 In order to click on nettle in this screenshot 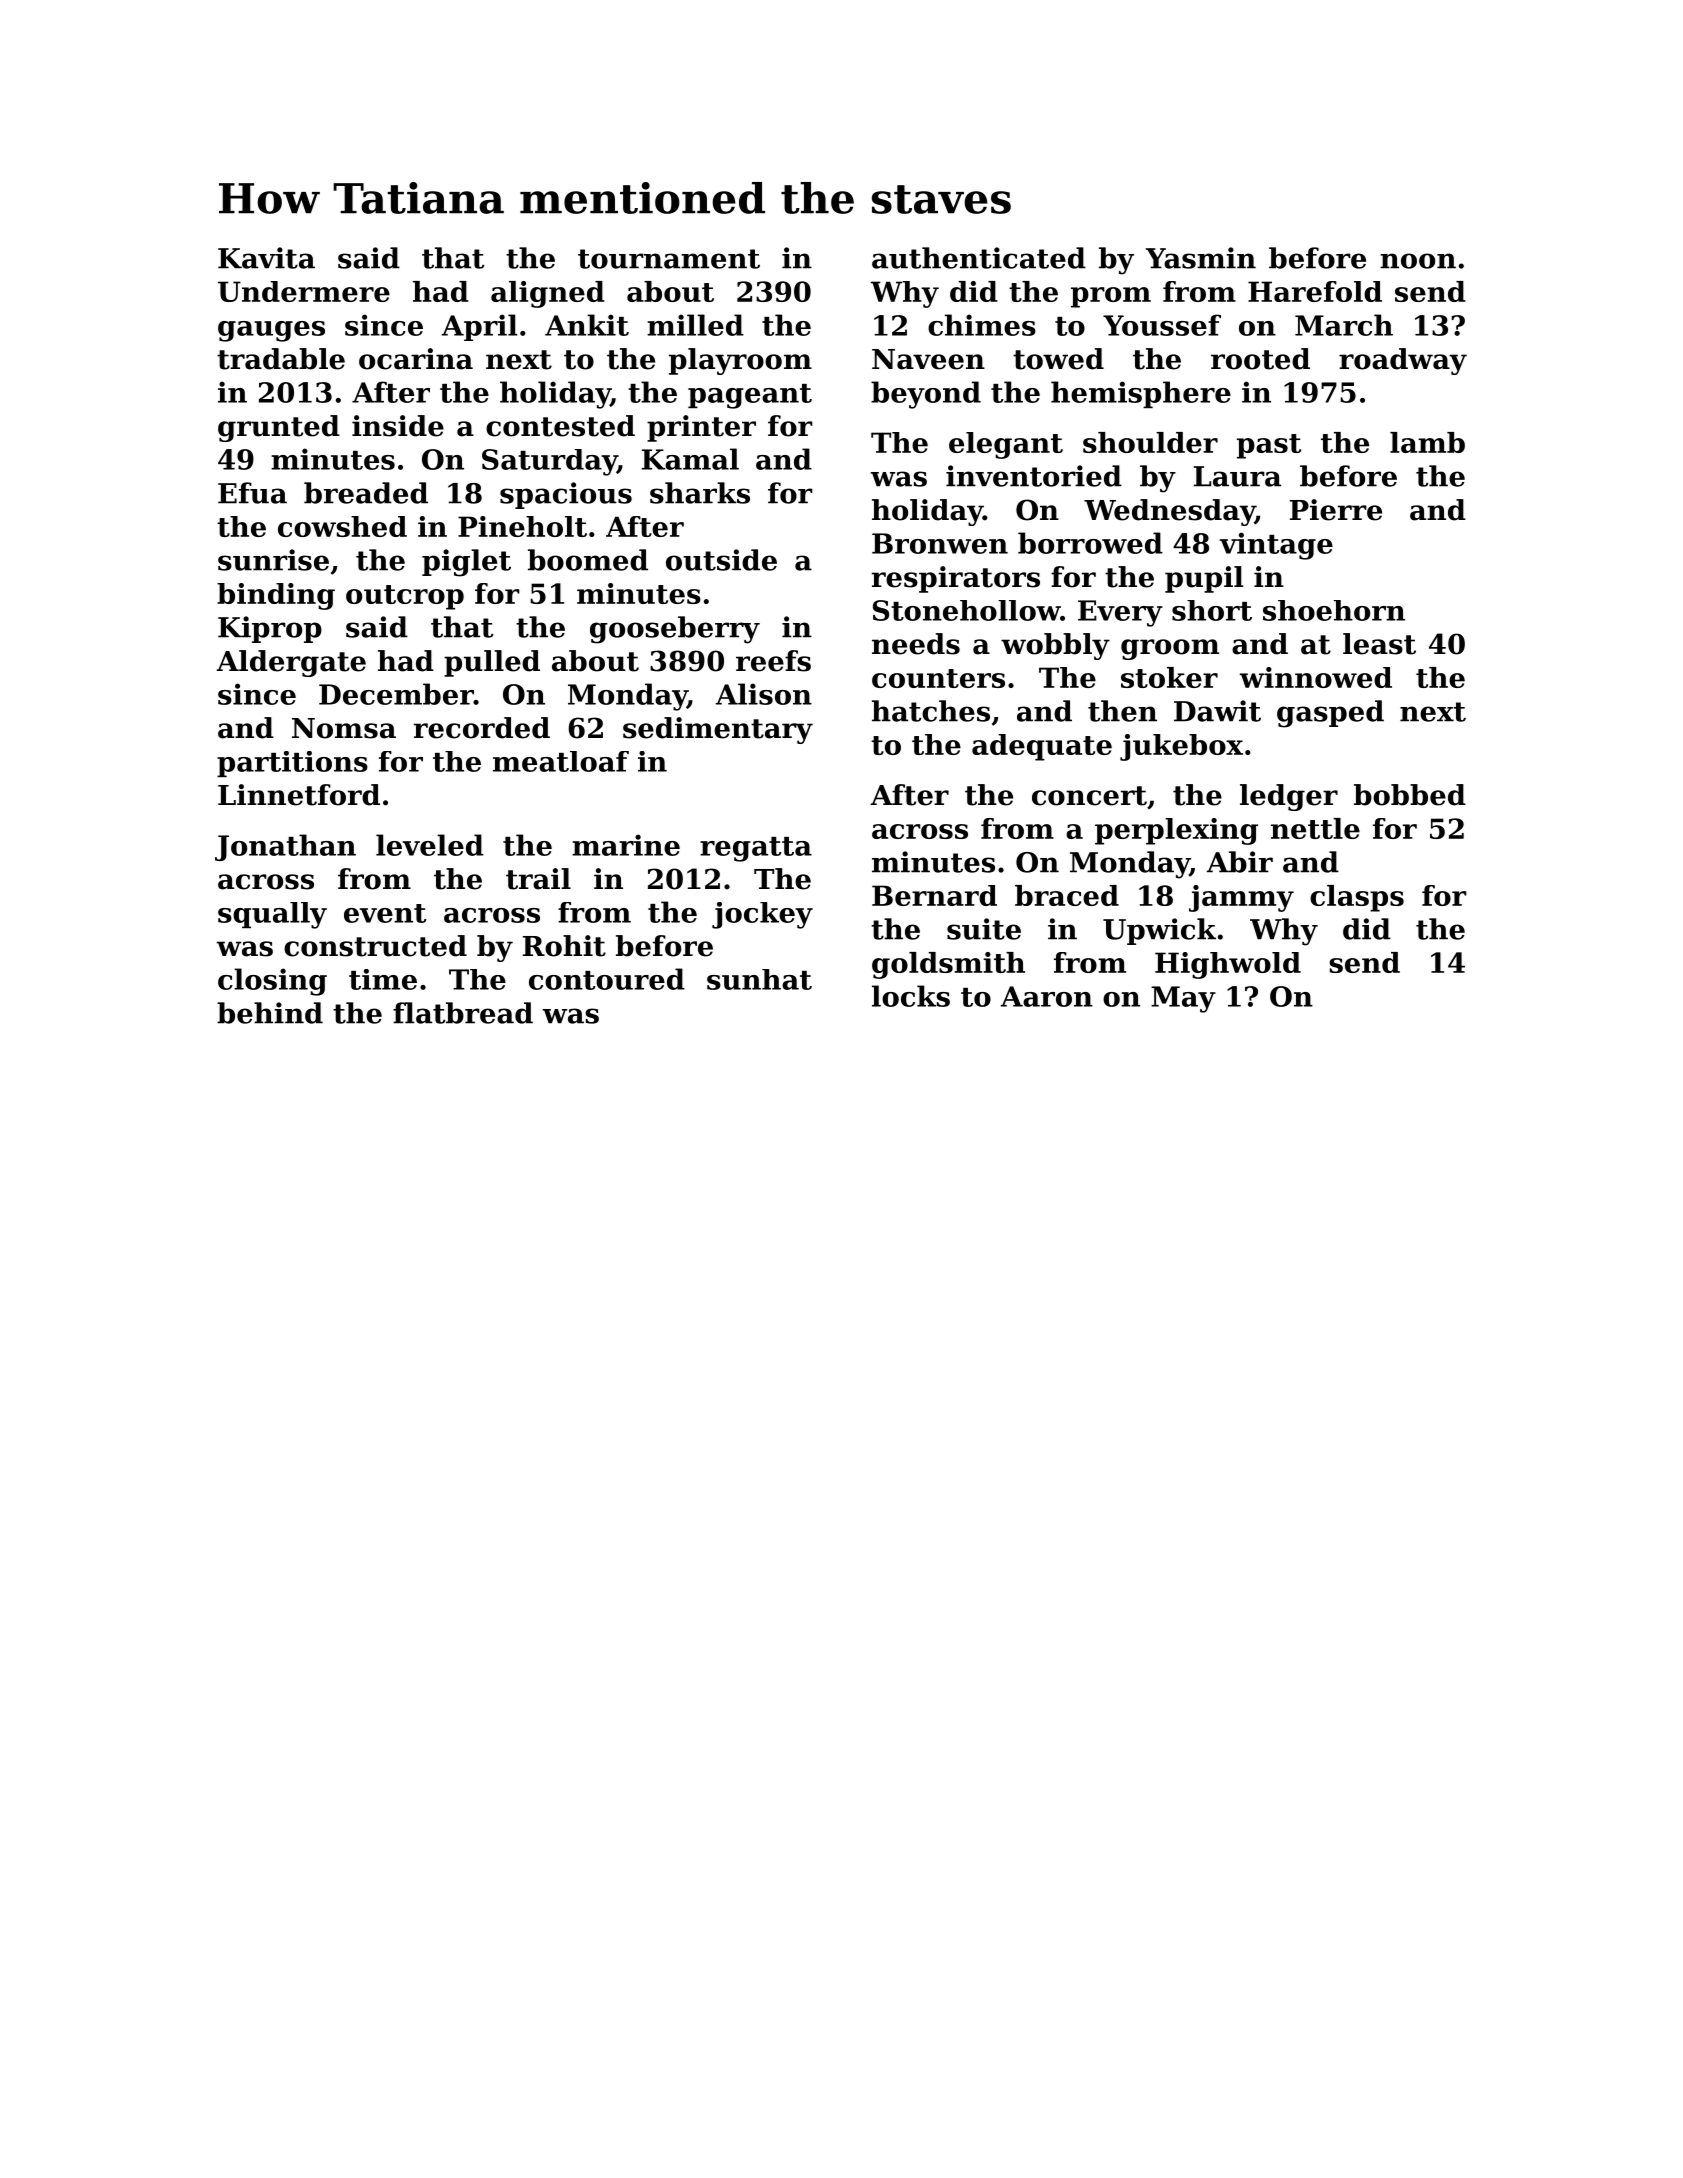, I will do `click(1315, 828)`.
